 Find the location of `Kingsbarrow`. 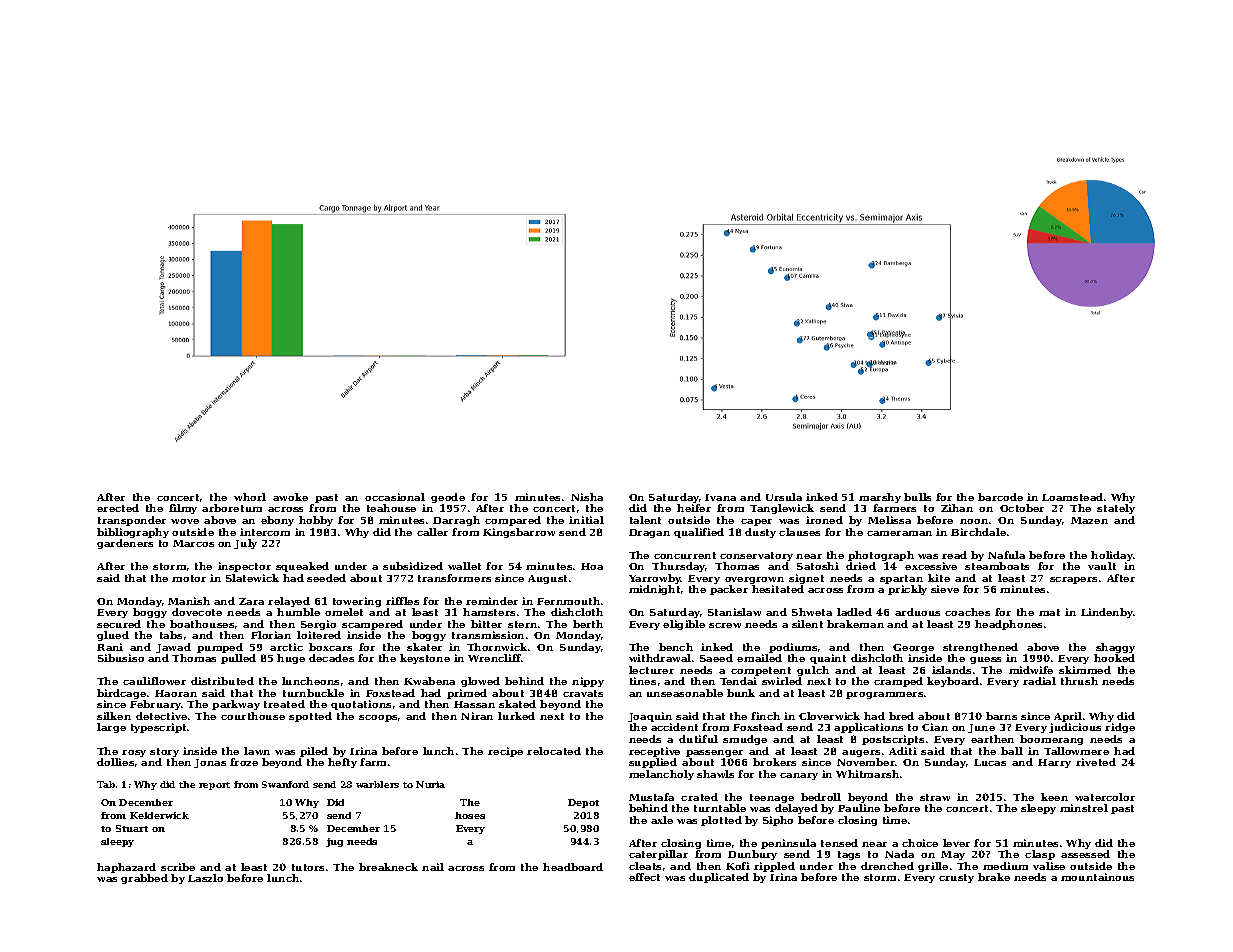

Kingsbarrow is located at coordinates (519, 533).
